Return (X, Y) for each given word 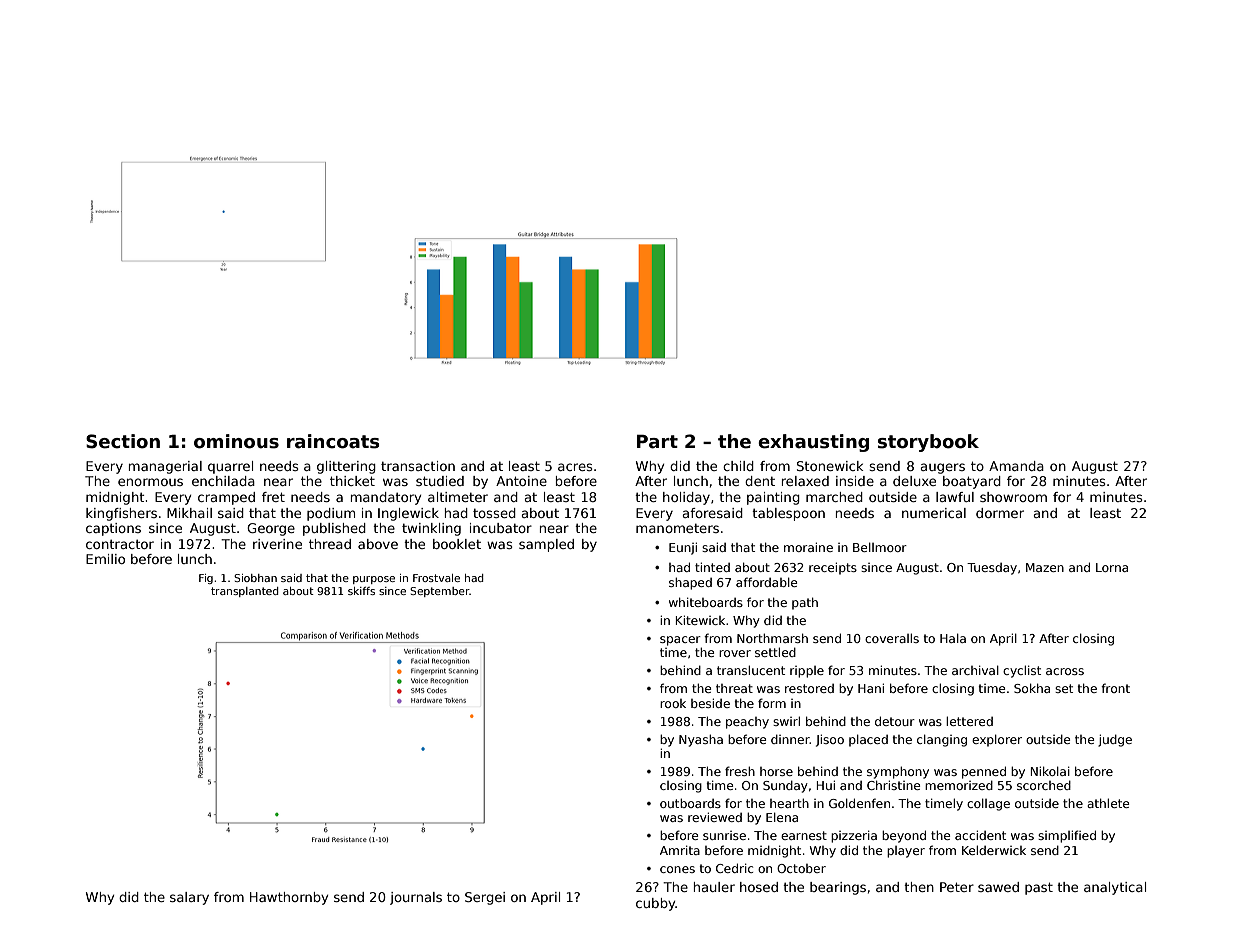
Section (123, 441)
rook (673, 703)
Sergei (485, 898)
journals (416, 898)
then (919, 887)
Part (657, 442)
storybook (928, 443)
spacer (680, 641)
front (1115, 688)
